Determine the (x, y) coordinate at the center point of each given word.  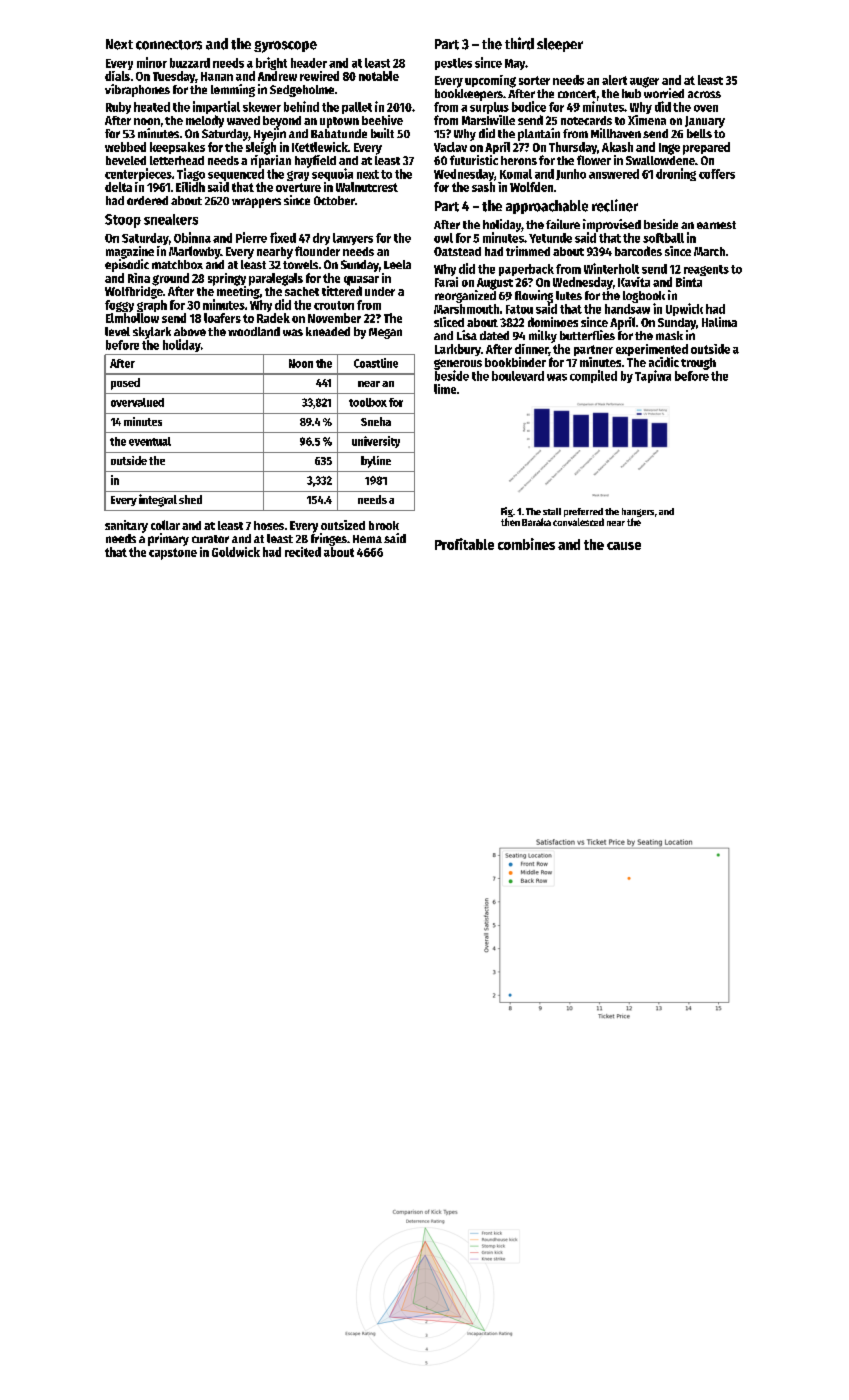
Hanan (217, 76)
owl (443, 238)
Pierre (251, 237)
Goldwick (236, 552)
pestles (453, 64)
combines (526, 544)
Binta (689, 282)
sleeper (560, 45)
